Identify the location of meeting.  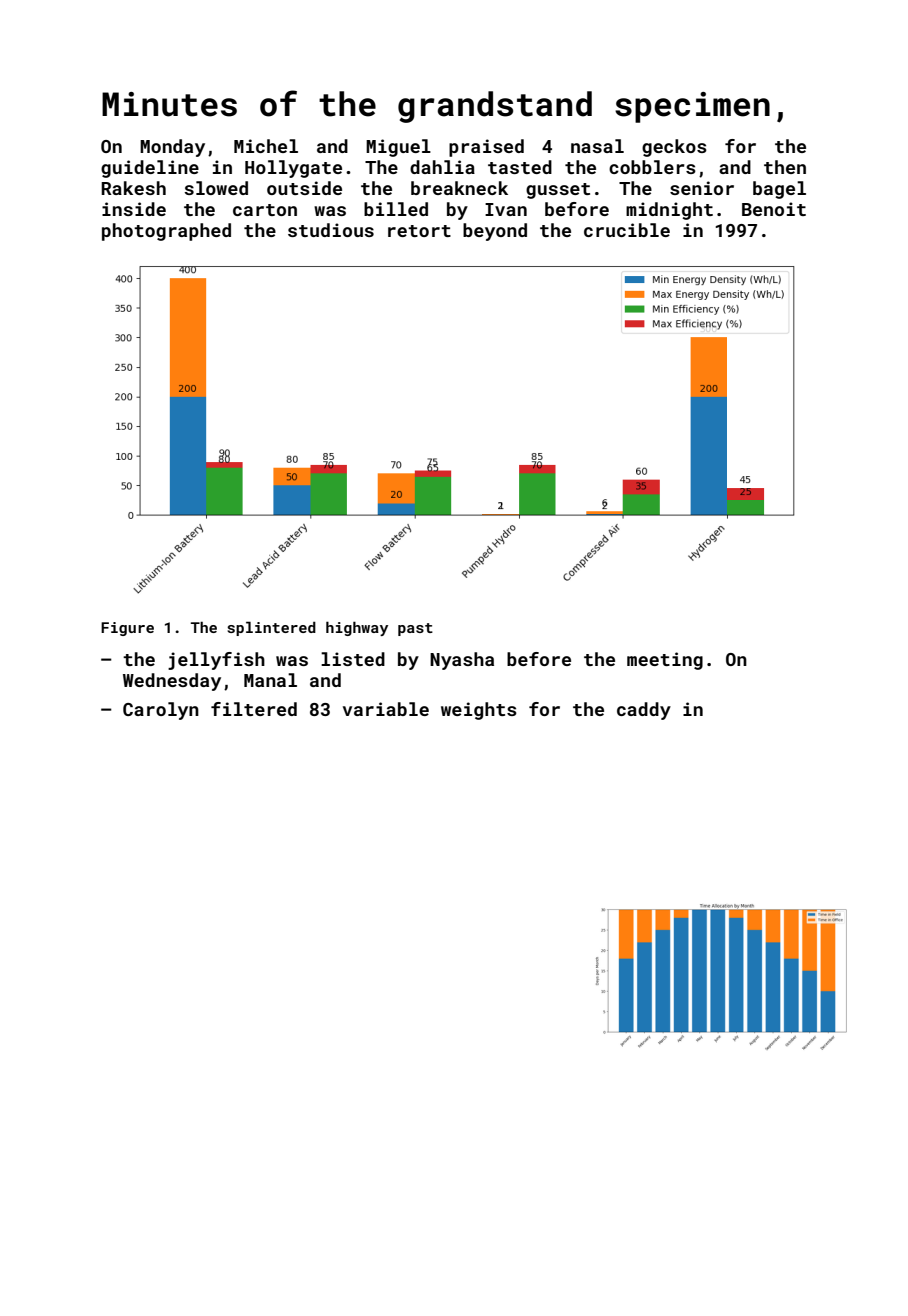
(665, 661).
